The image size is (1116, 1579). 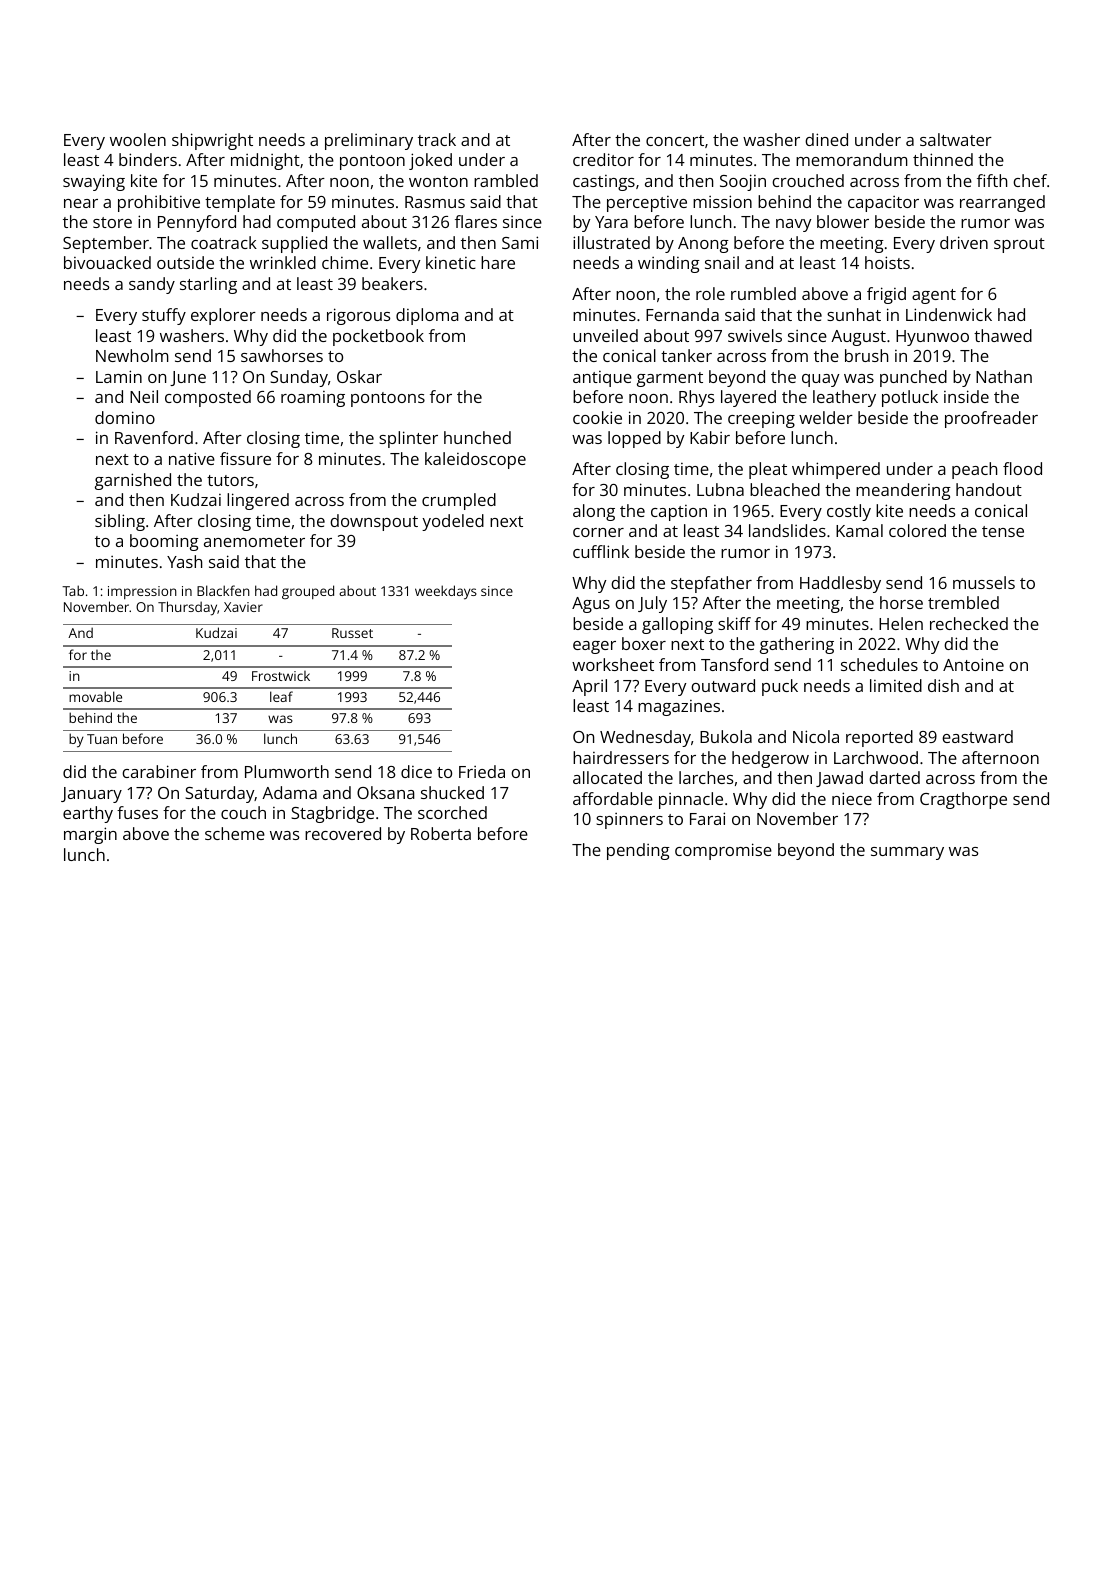 I want to click on margin, so click(x=90, y=835).
